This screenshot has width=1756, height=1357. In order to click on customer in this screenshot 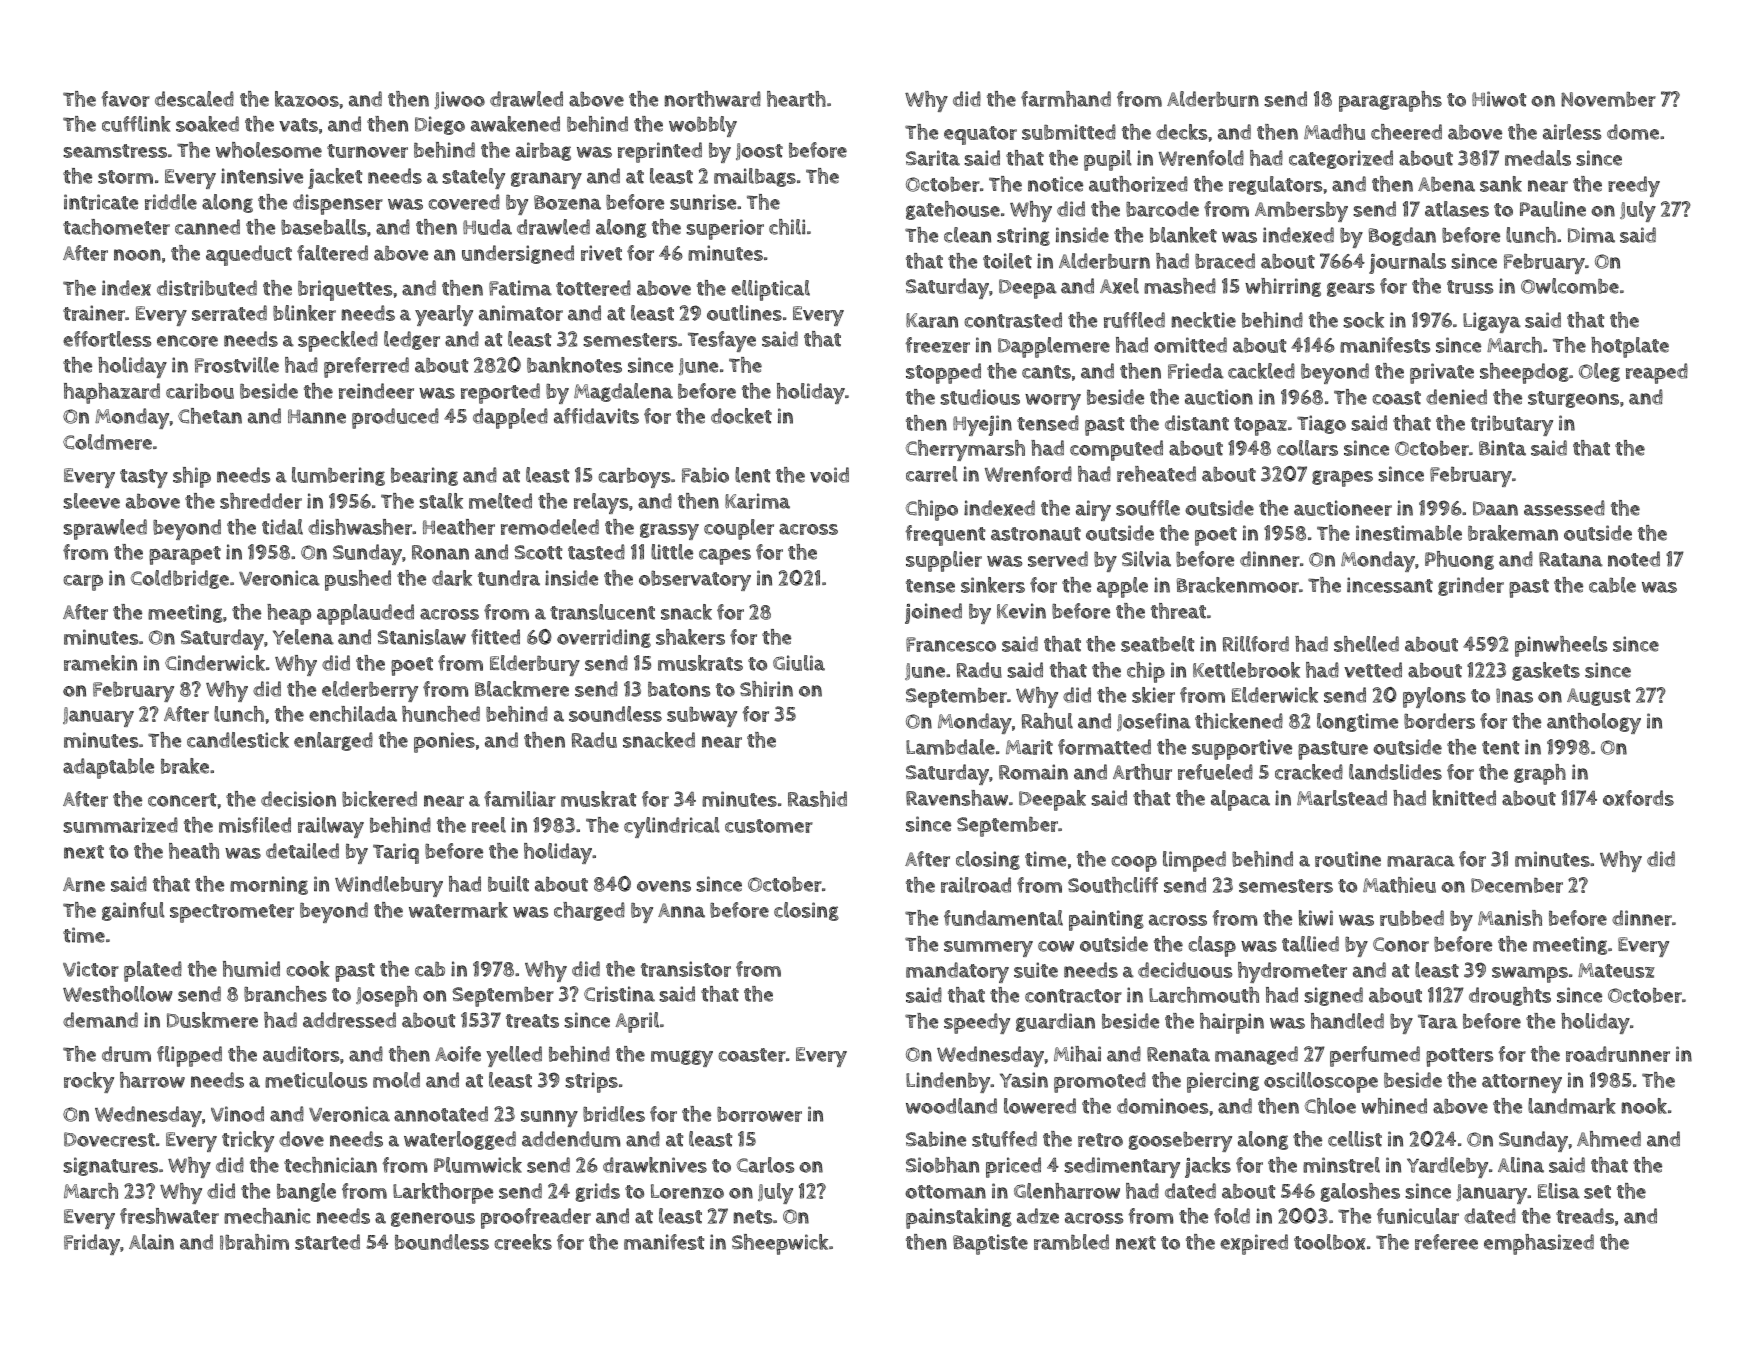, I will do `click(769, 826)`.
